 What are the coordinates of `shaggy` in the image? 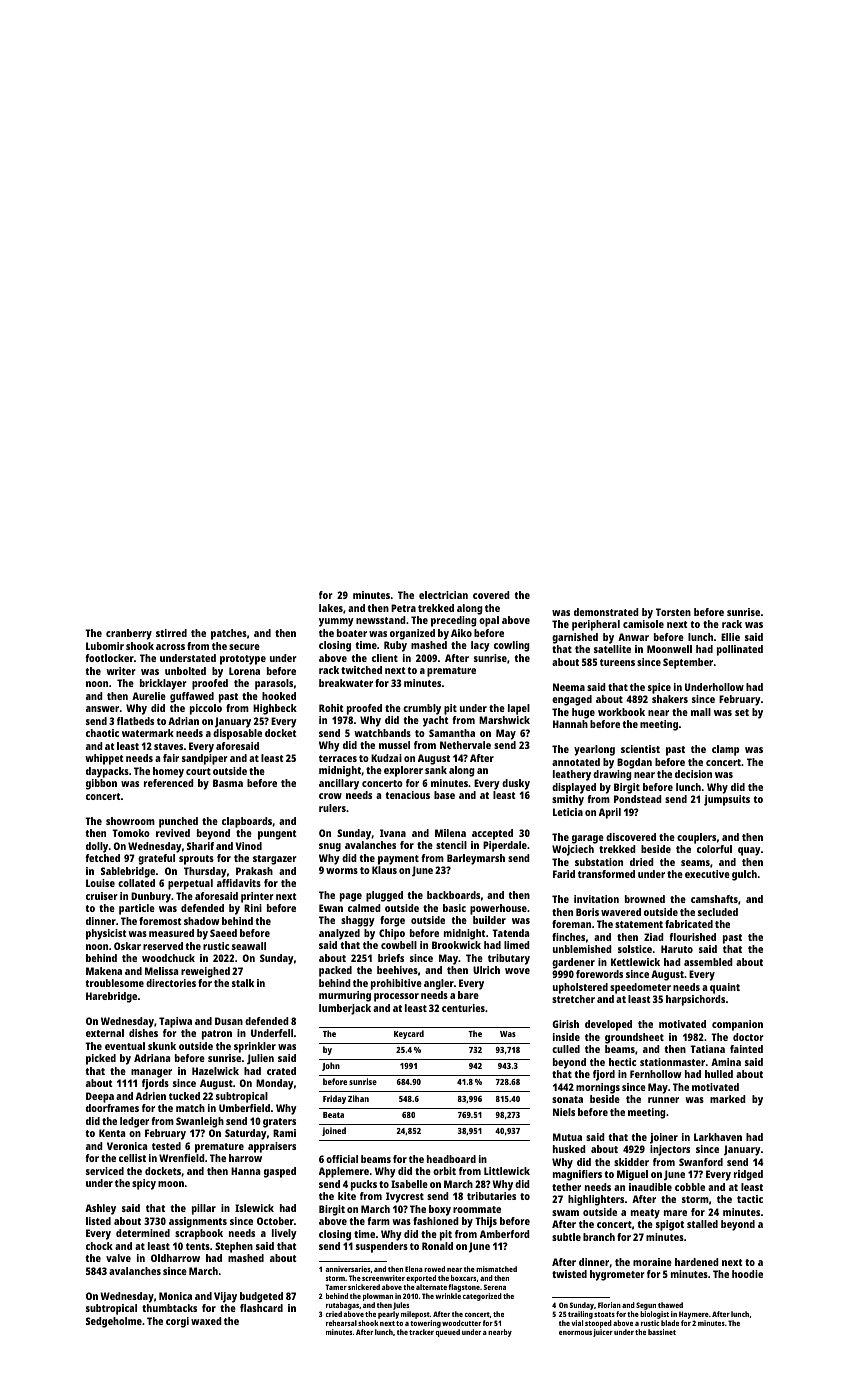 It's located at (358, 921).
